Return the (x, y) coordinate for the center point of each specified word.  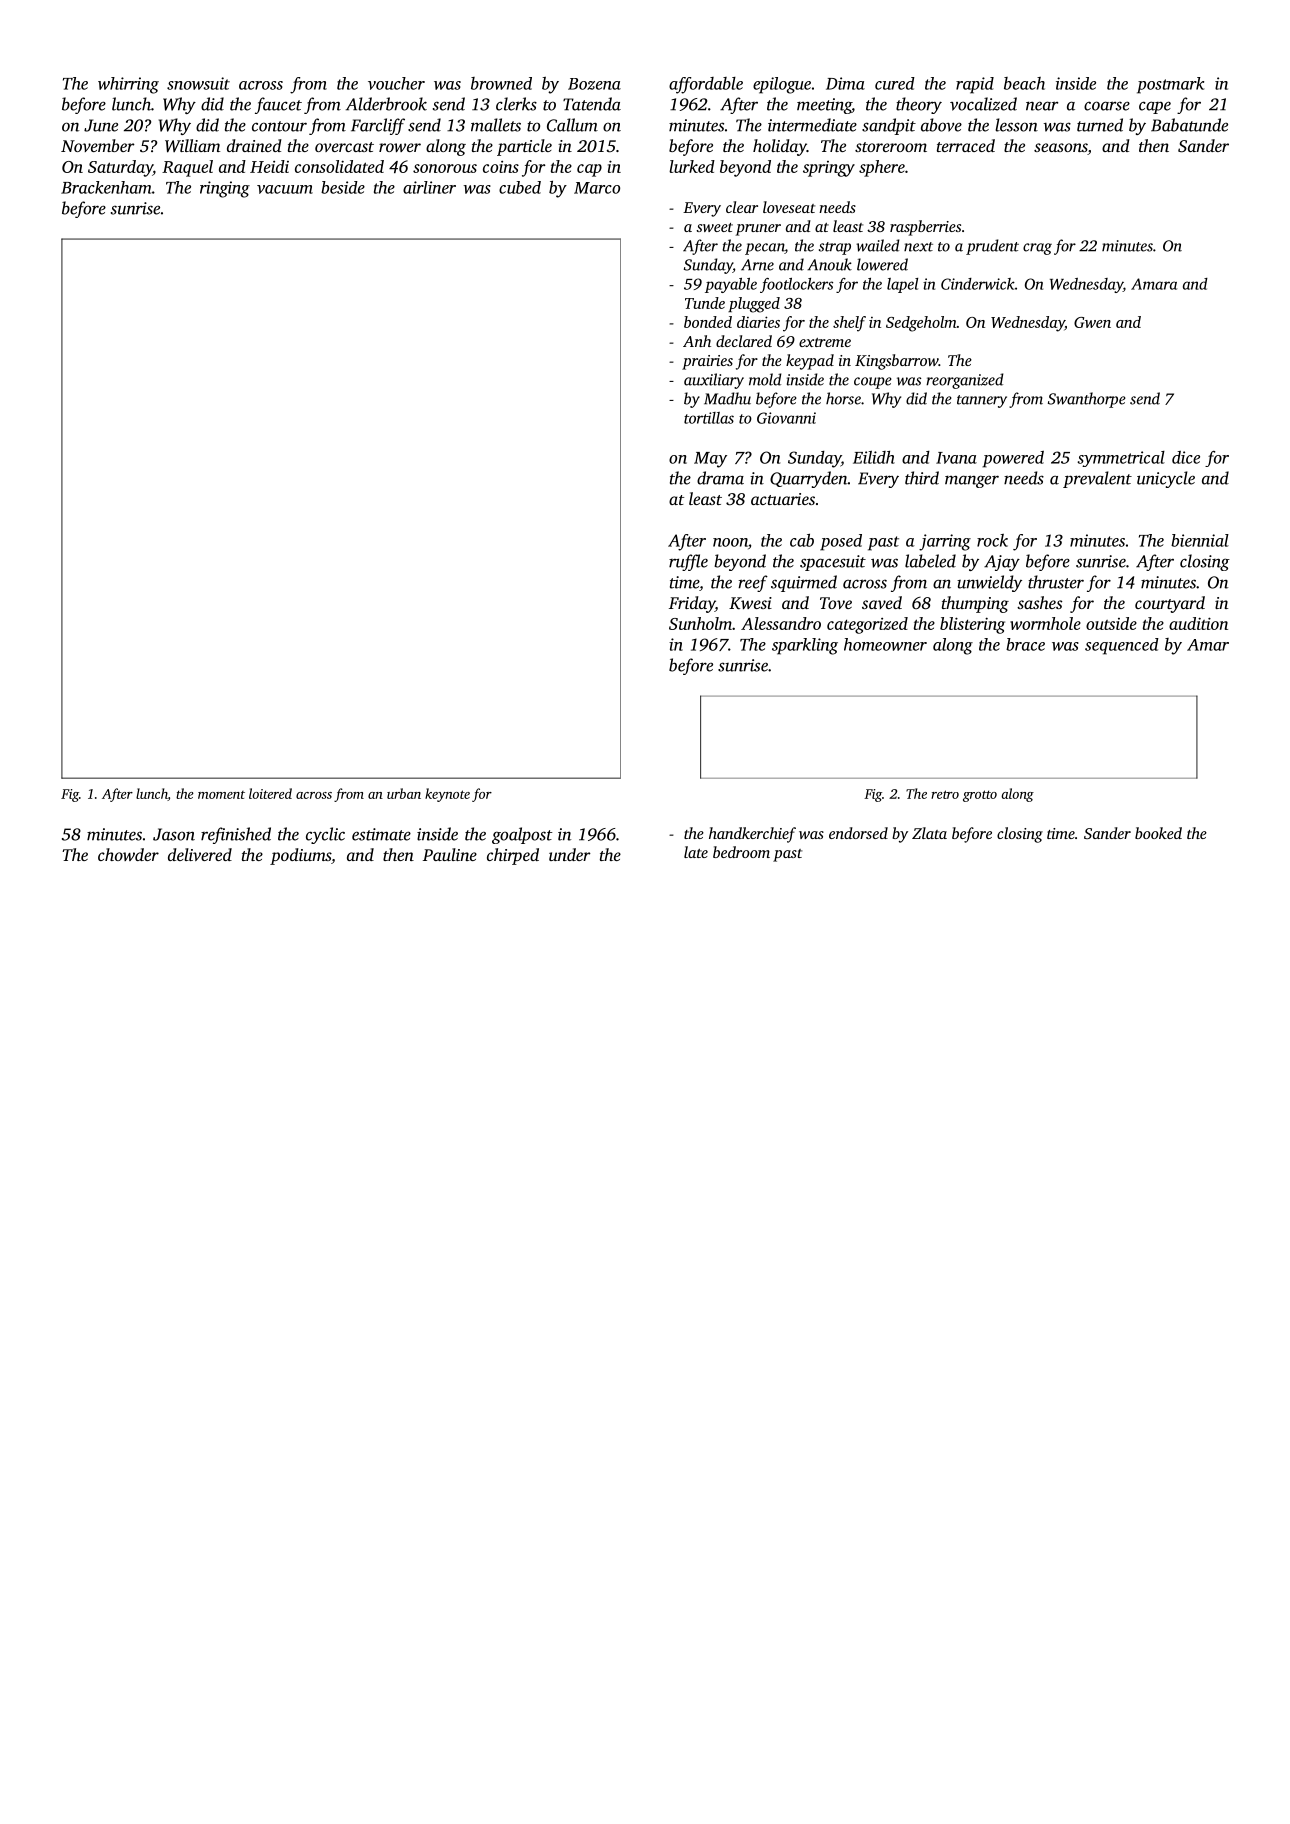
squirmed (804, 583)
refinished (236, 835)
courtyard (1170, 604)
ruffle (688, 562)
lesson (1016, 125)
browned (501, 83)
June (101, 125)
